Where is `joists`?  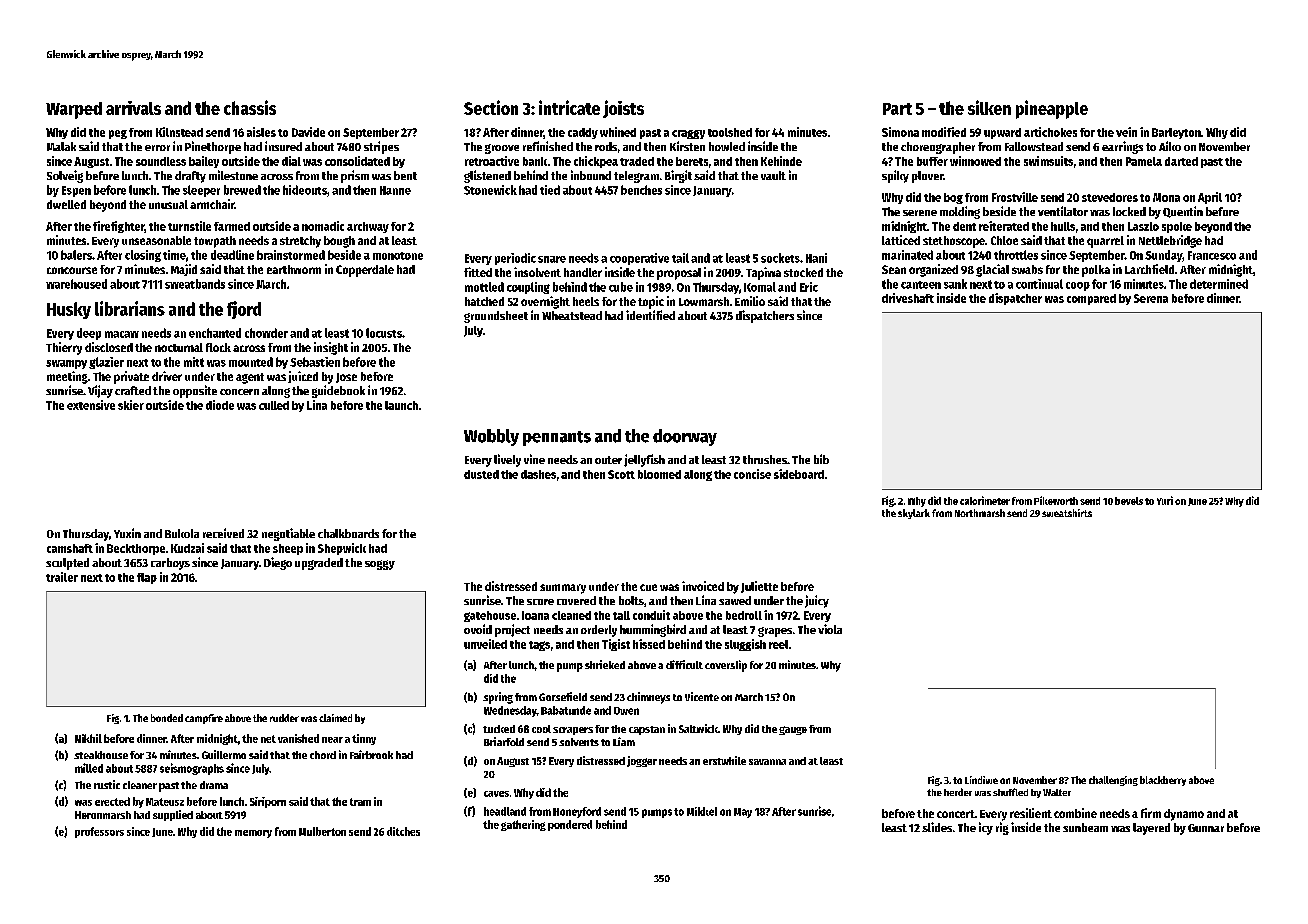 joists is located at coordinates (623, 109).
